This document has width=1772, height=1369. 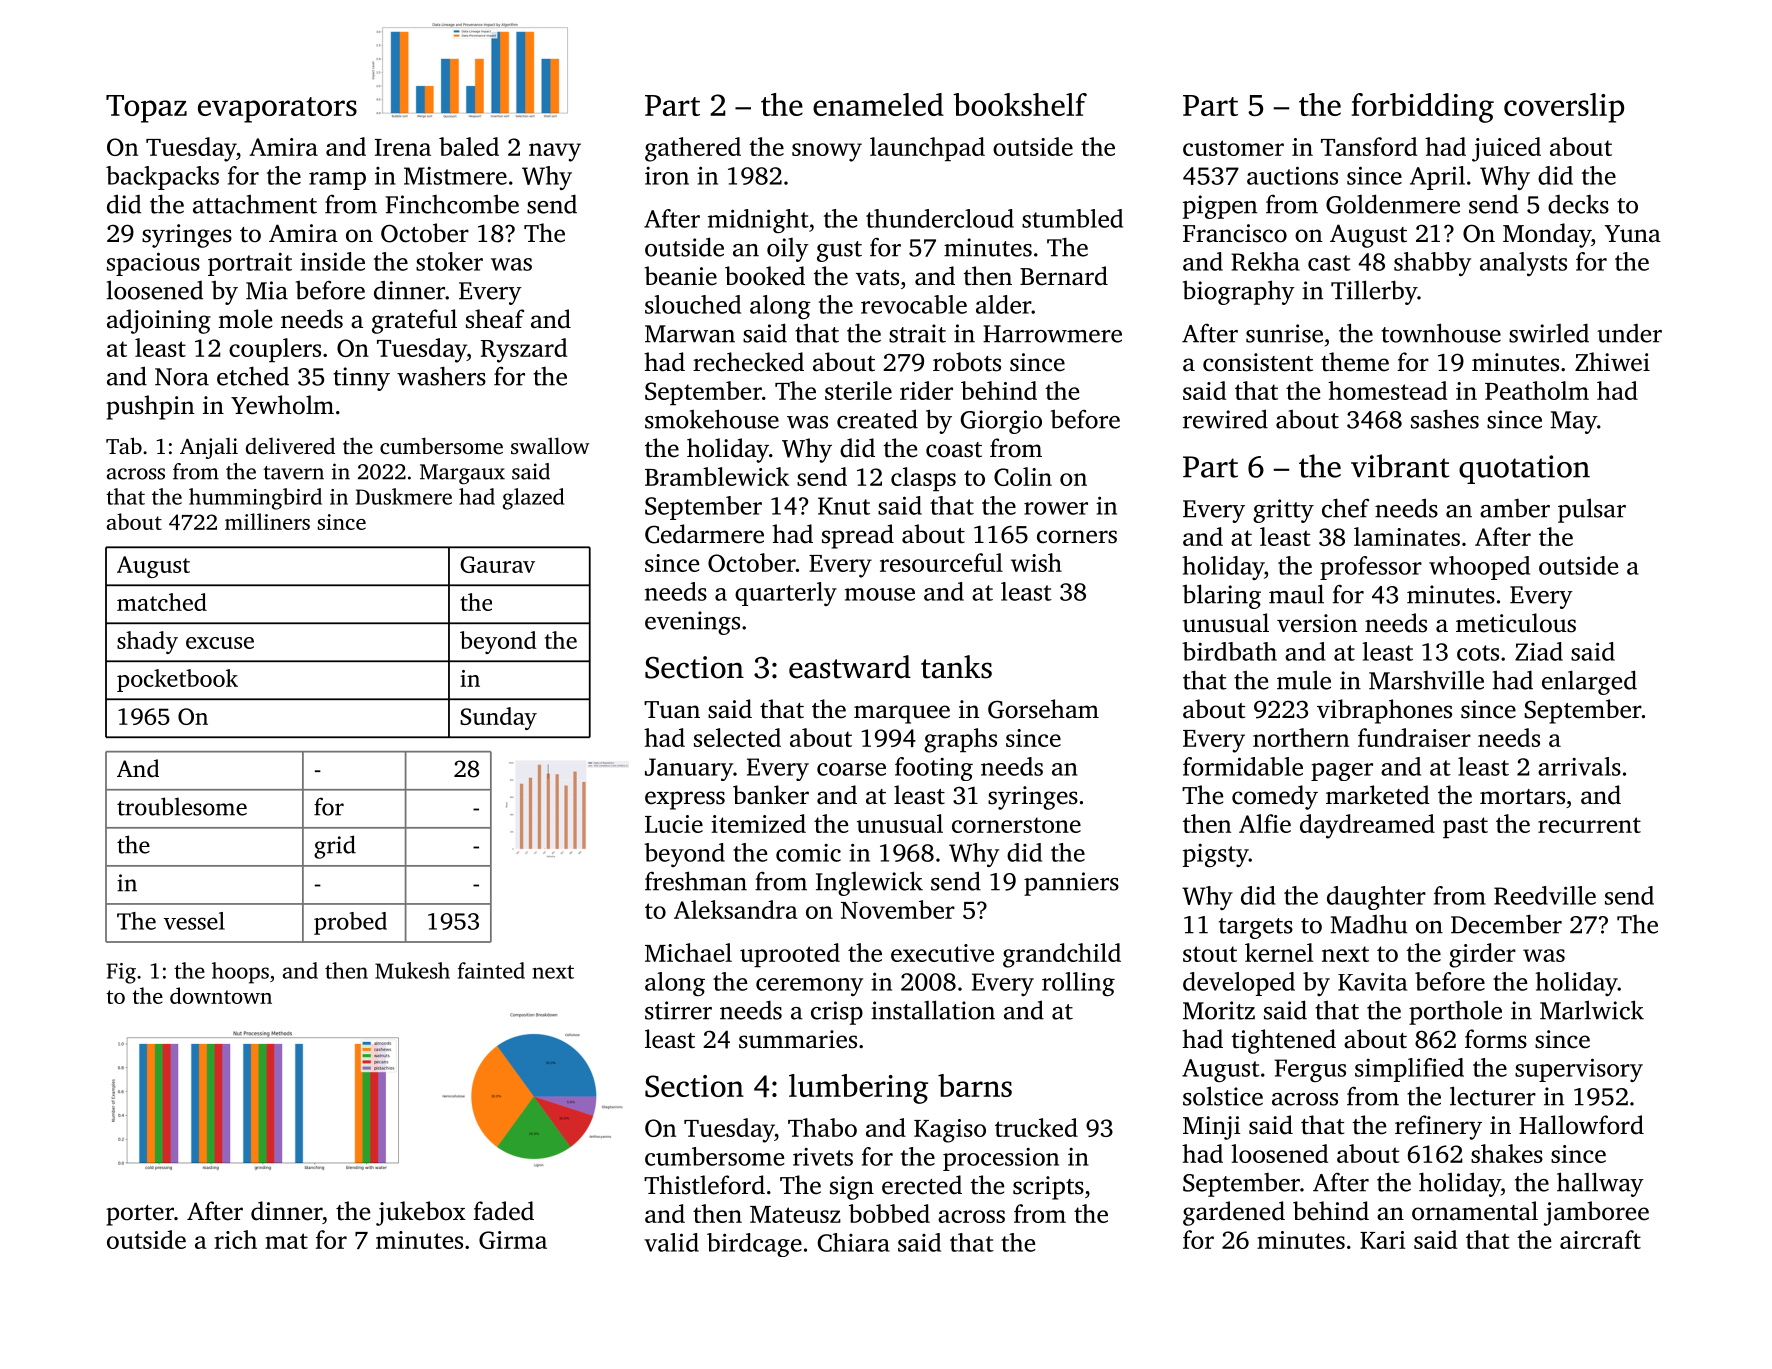 I want to click on snowy, so click(x=827, y=152).
